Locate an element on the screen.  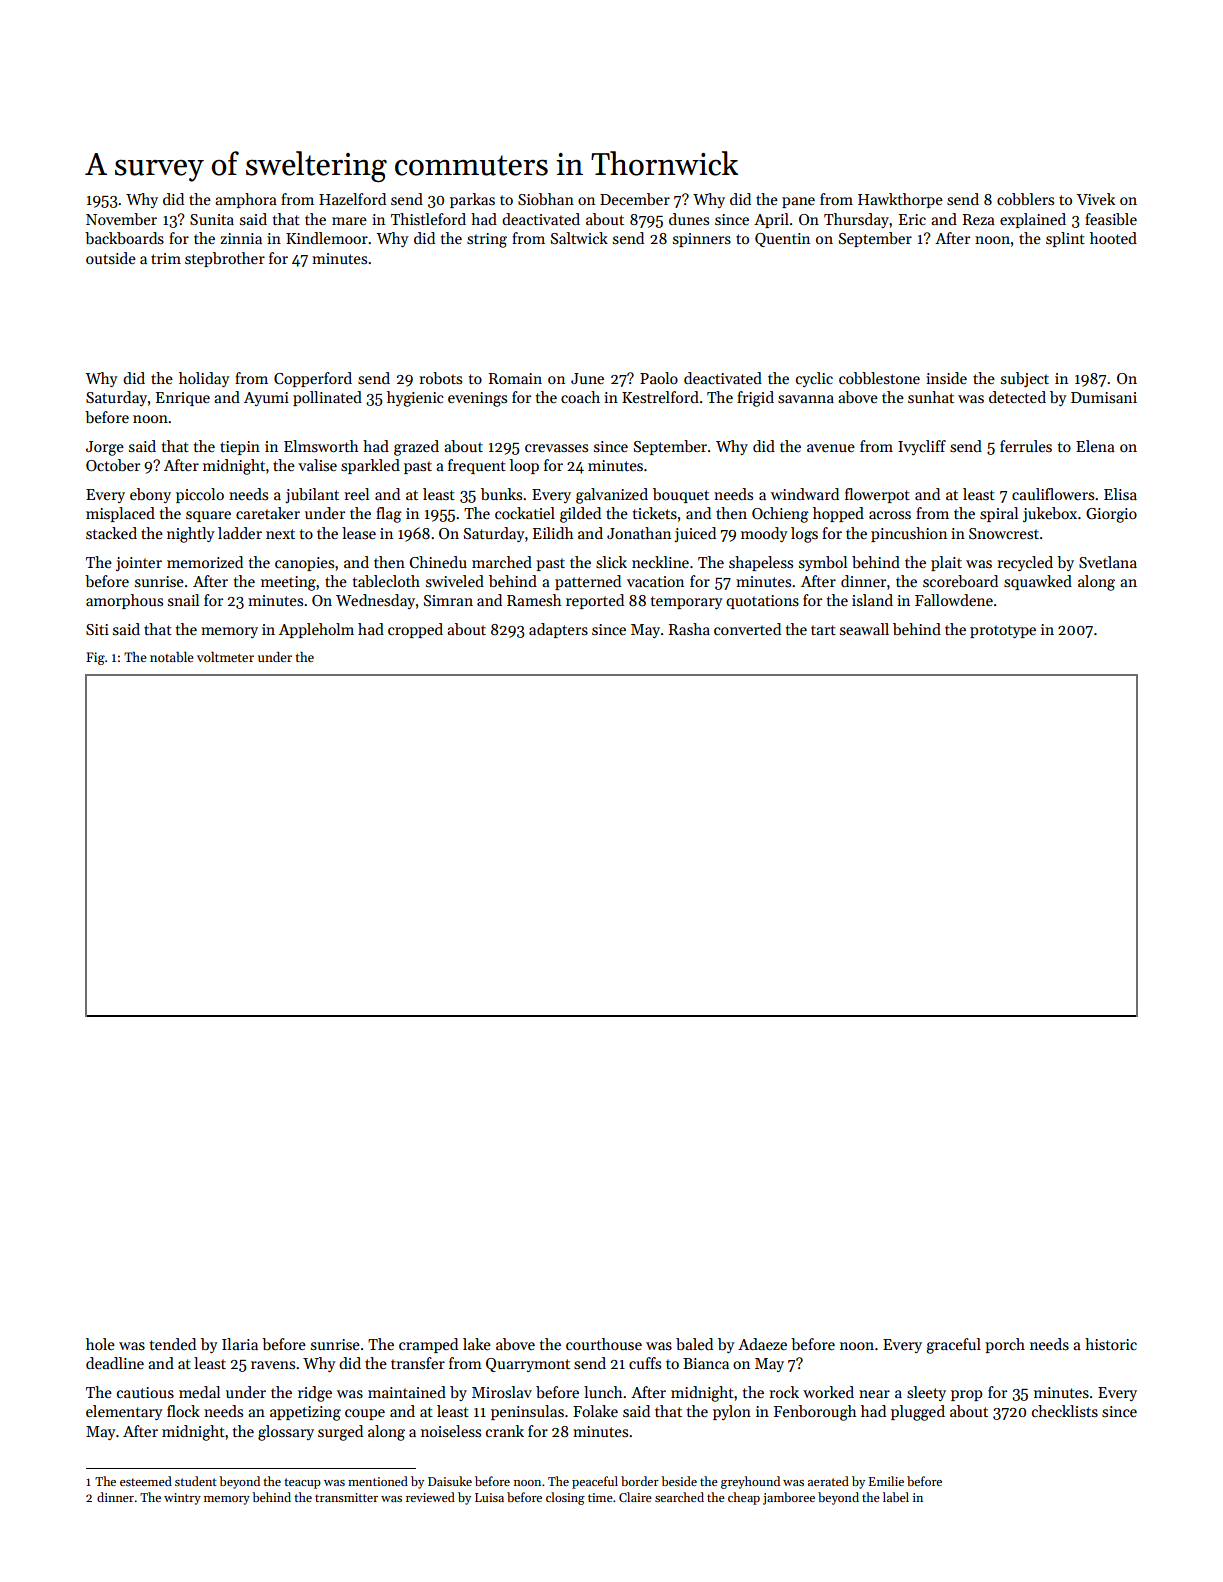
transmitter is located at coordinates (346, 1497).
